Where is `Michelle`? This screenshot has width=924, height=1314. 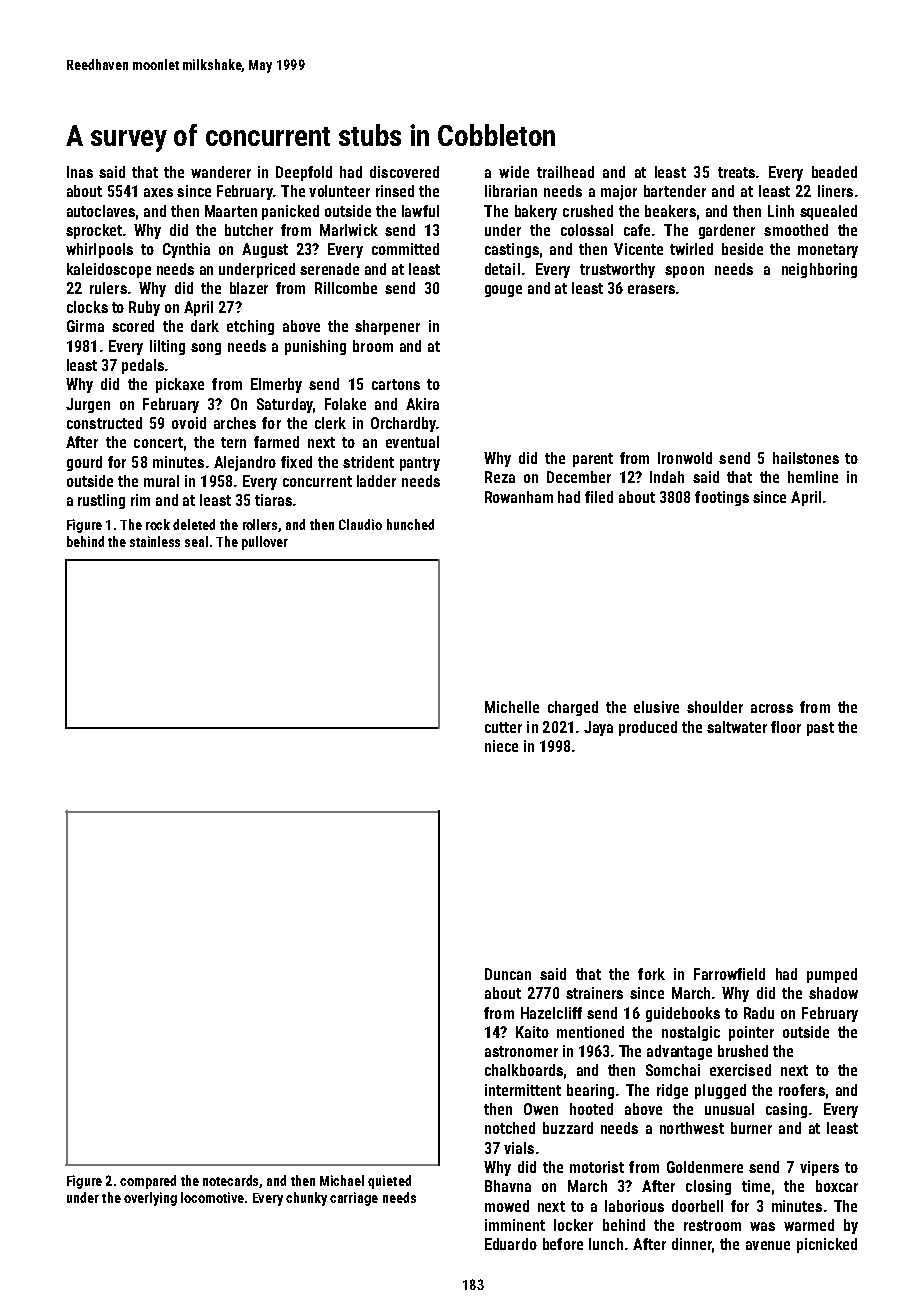
Michelle is located at coordinates (512, 707).
